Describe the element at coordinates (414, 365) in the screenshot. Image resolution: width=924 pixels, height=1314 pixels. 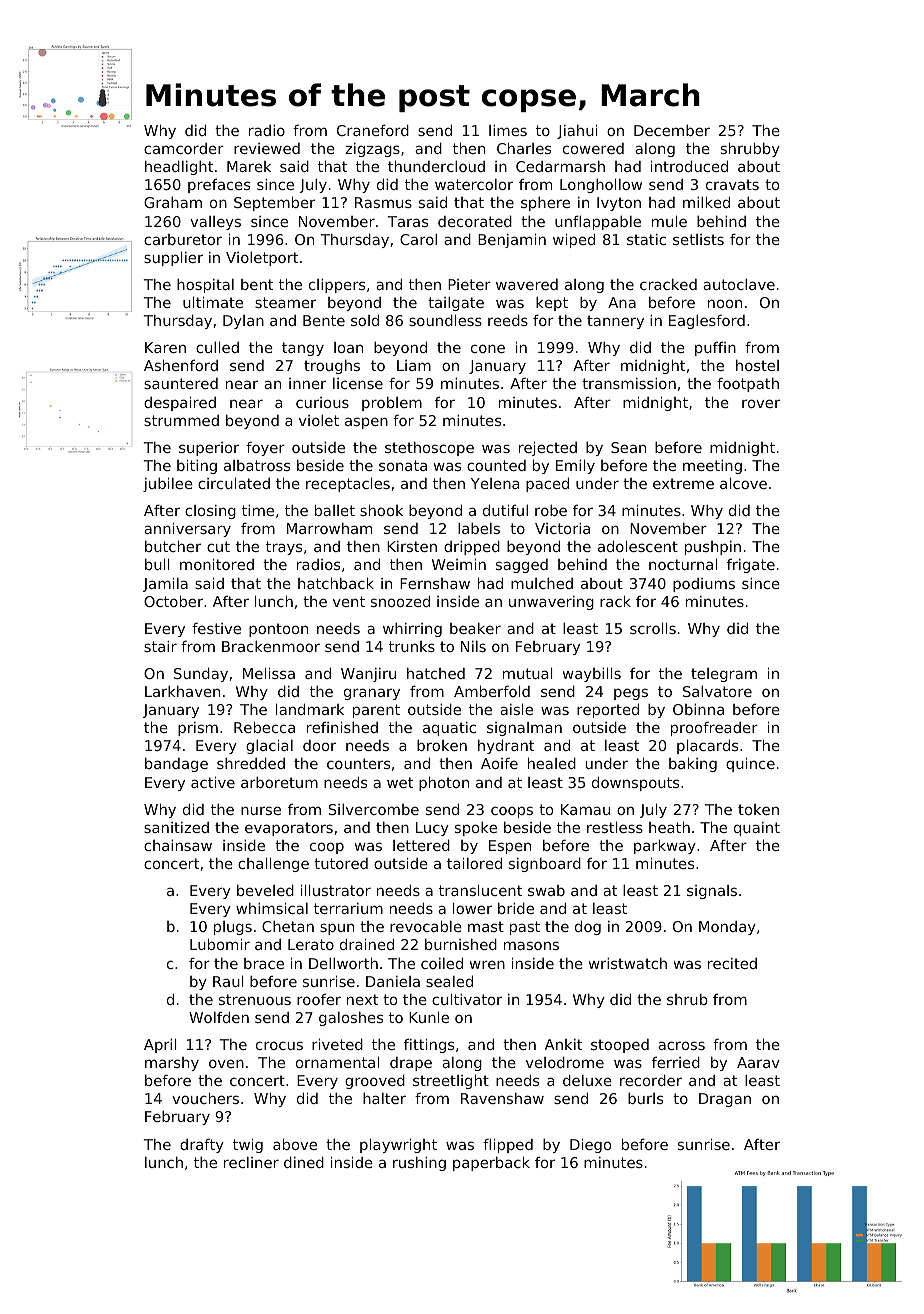
I see `Liam` at that location.
